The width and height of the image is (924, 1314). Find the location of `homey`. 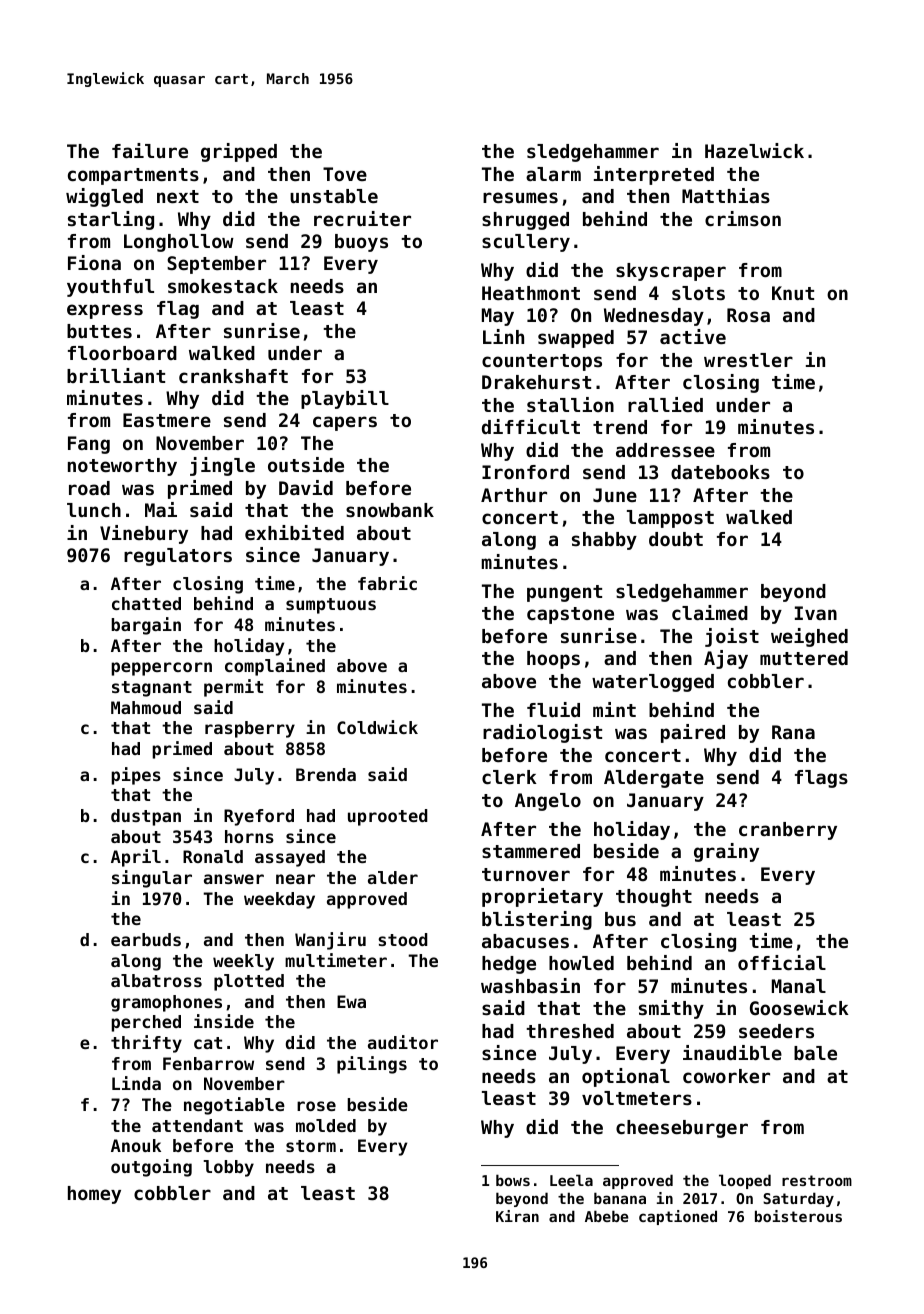

homey is located at coordinates (94, 1195).
